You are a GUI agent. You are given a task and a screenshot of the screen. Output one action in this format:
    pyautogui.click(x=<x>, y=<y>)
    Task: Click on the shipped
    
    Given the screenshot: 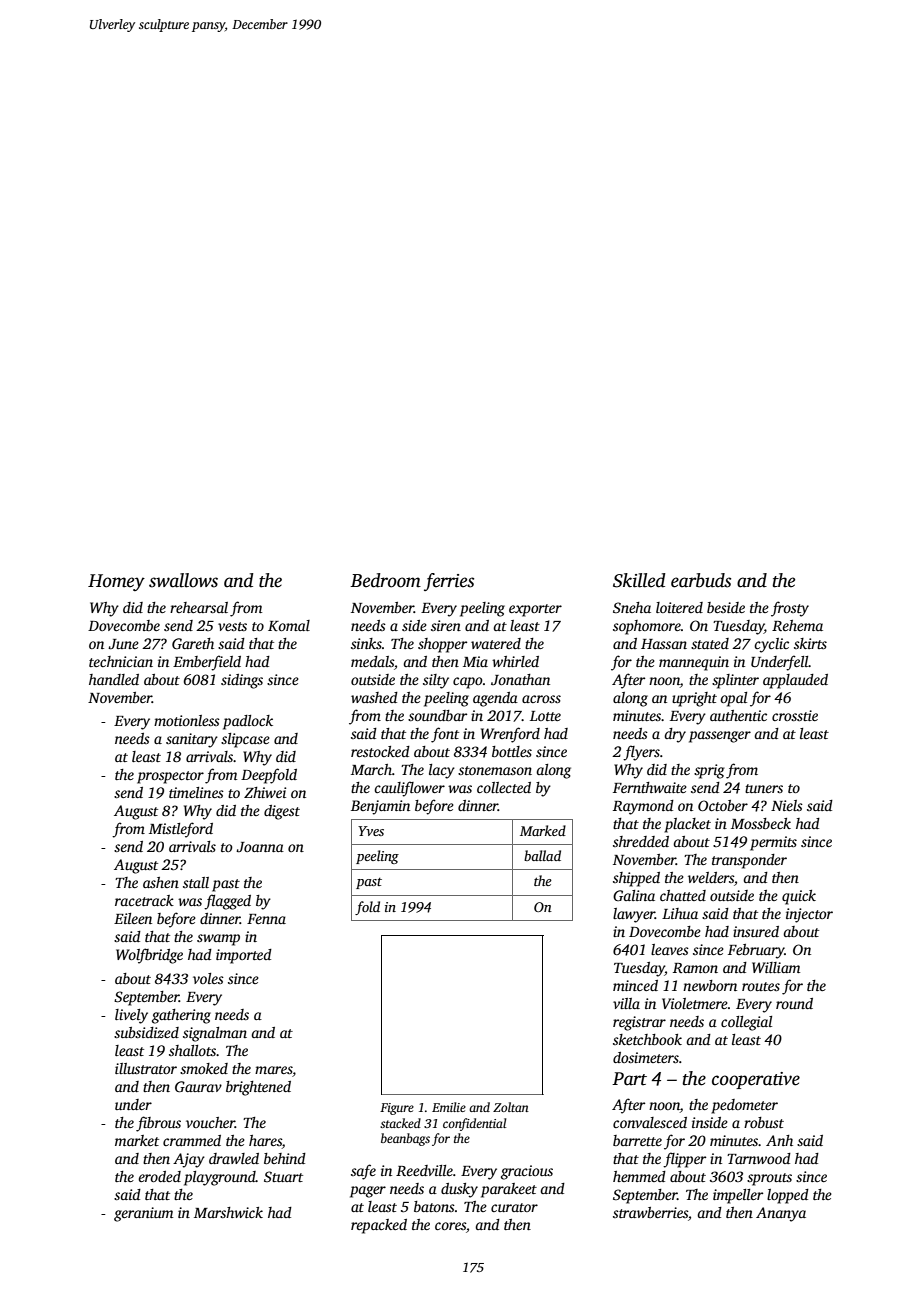 What is the action you would take?
    pyautogui.click(x=636, y=879)
